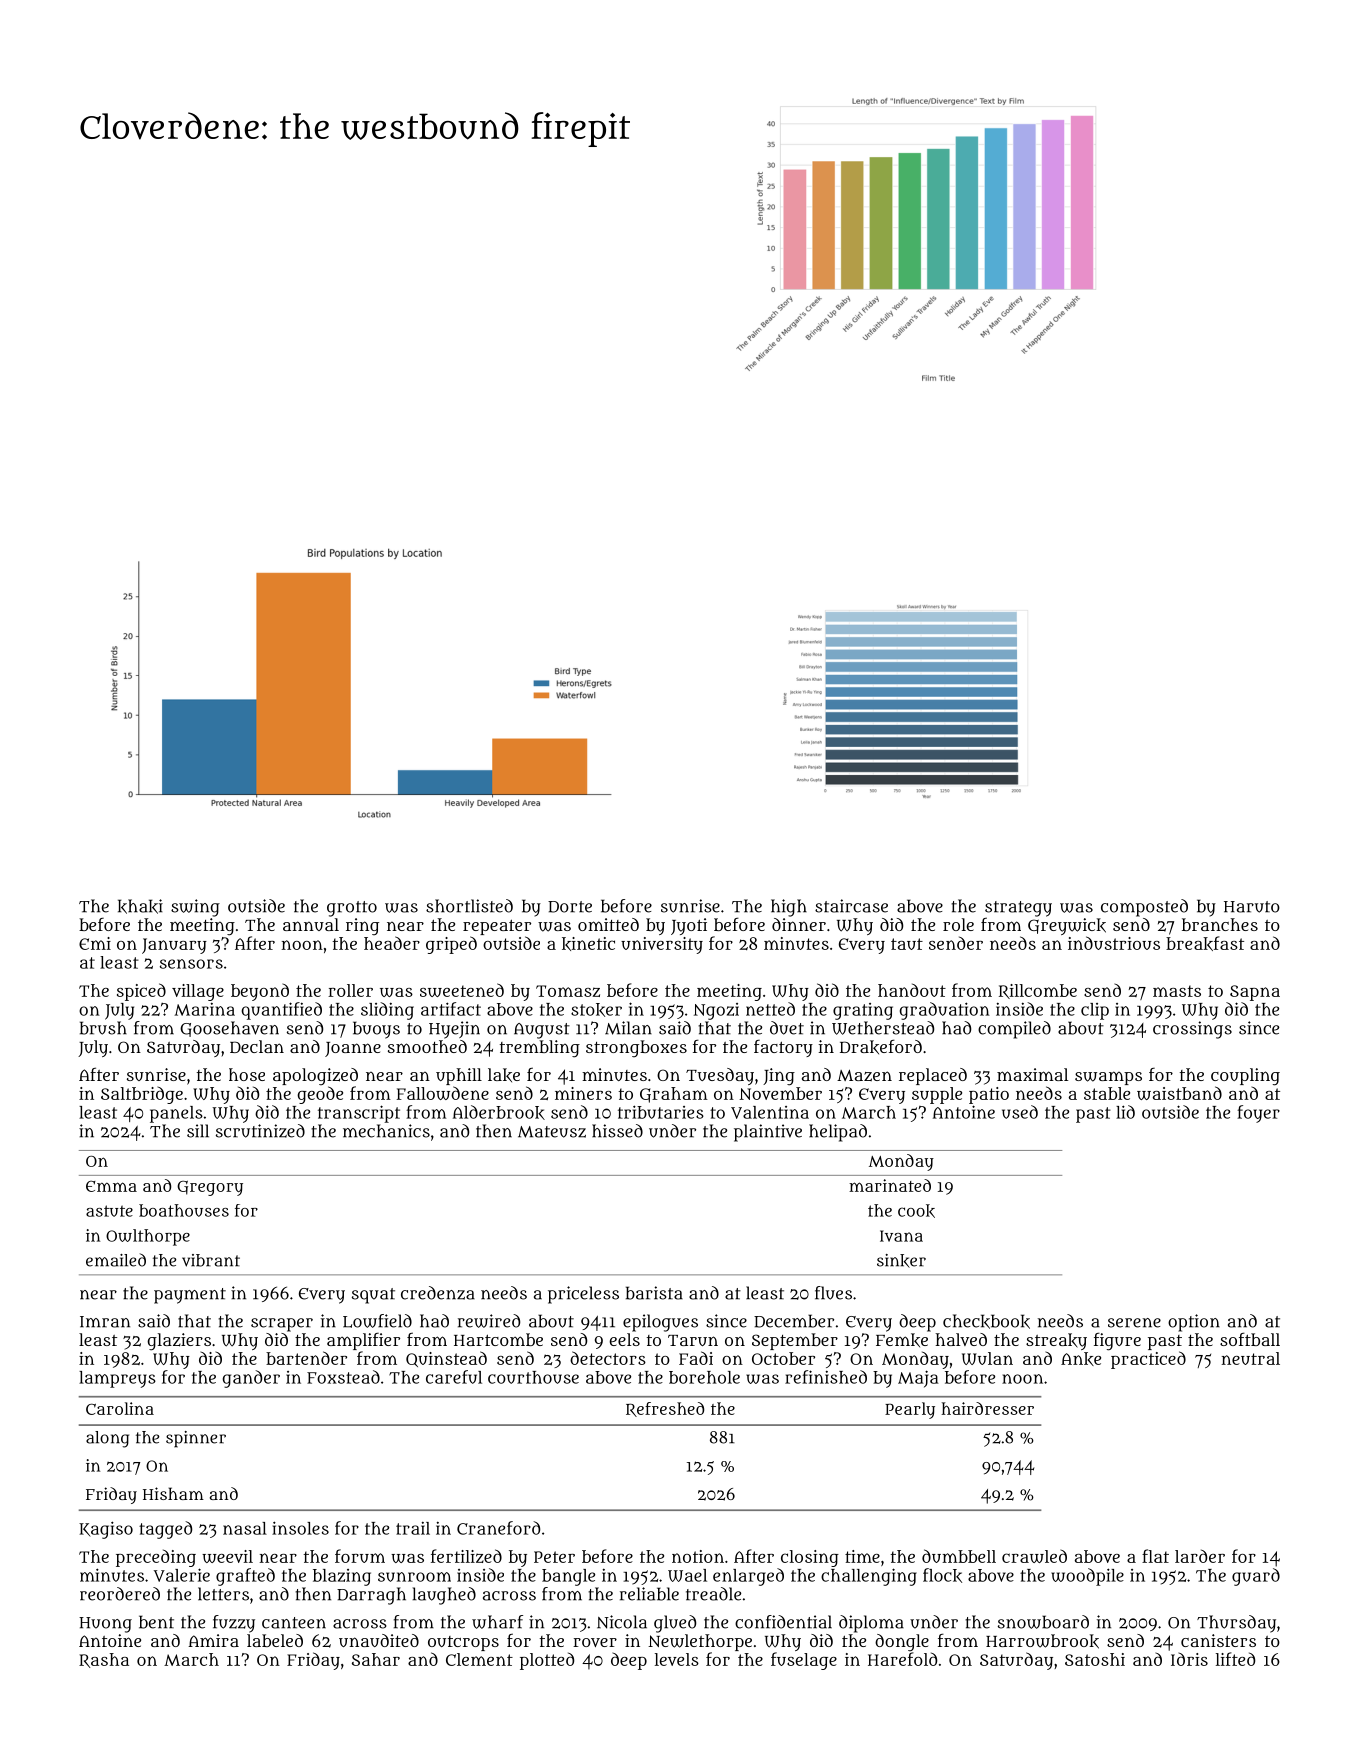  What do you see at coordinates (414, 1577) in the page?
I see `sunroom` at bounding box center [414, 1577].
